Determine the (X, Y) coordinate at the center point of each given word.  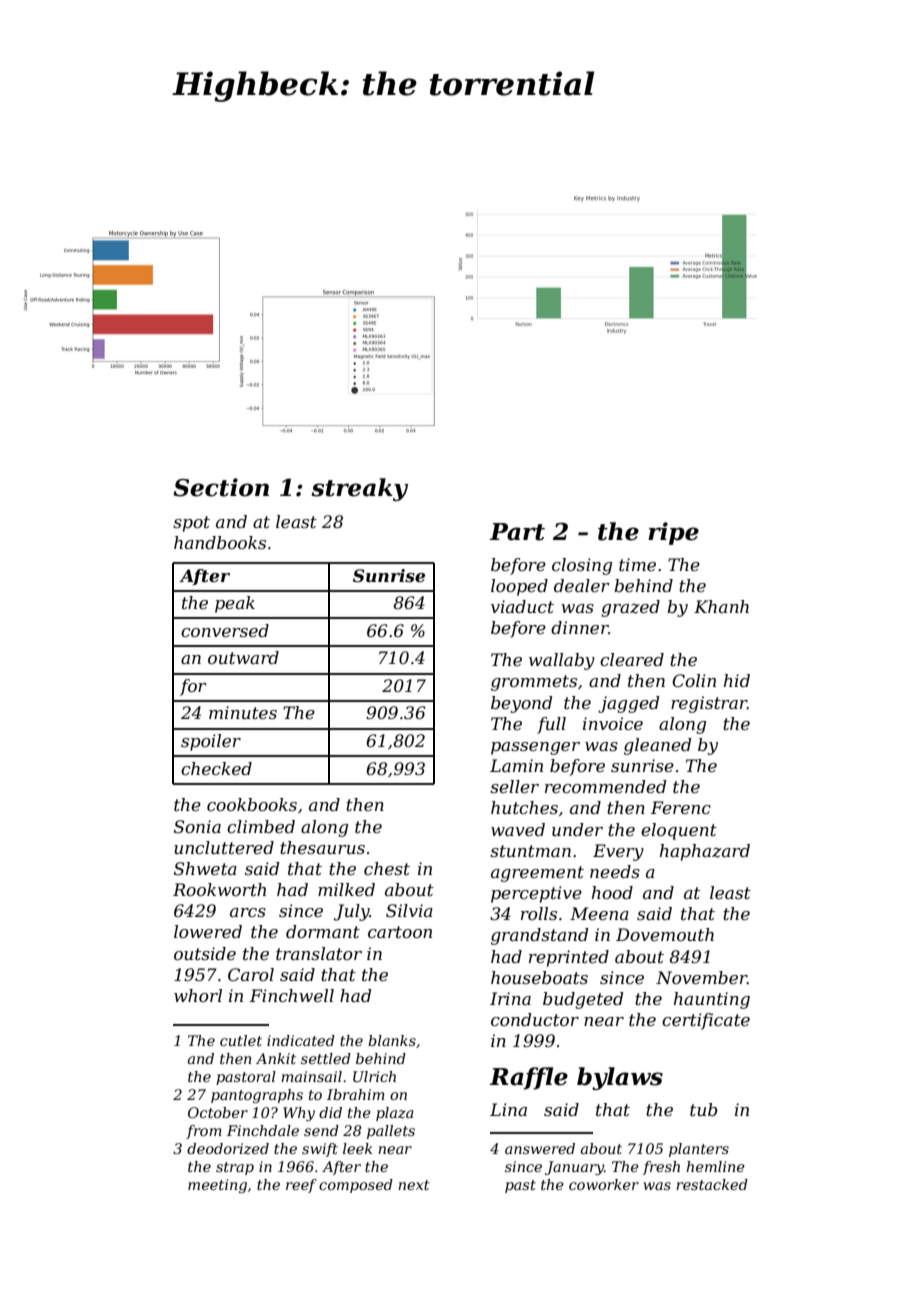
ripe (673, 533)
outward (243, 657)
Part (517, 532)
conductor (535, 1019)
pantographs (257, 1096)
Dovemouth (665, 934)
